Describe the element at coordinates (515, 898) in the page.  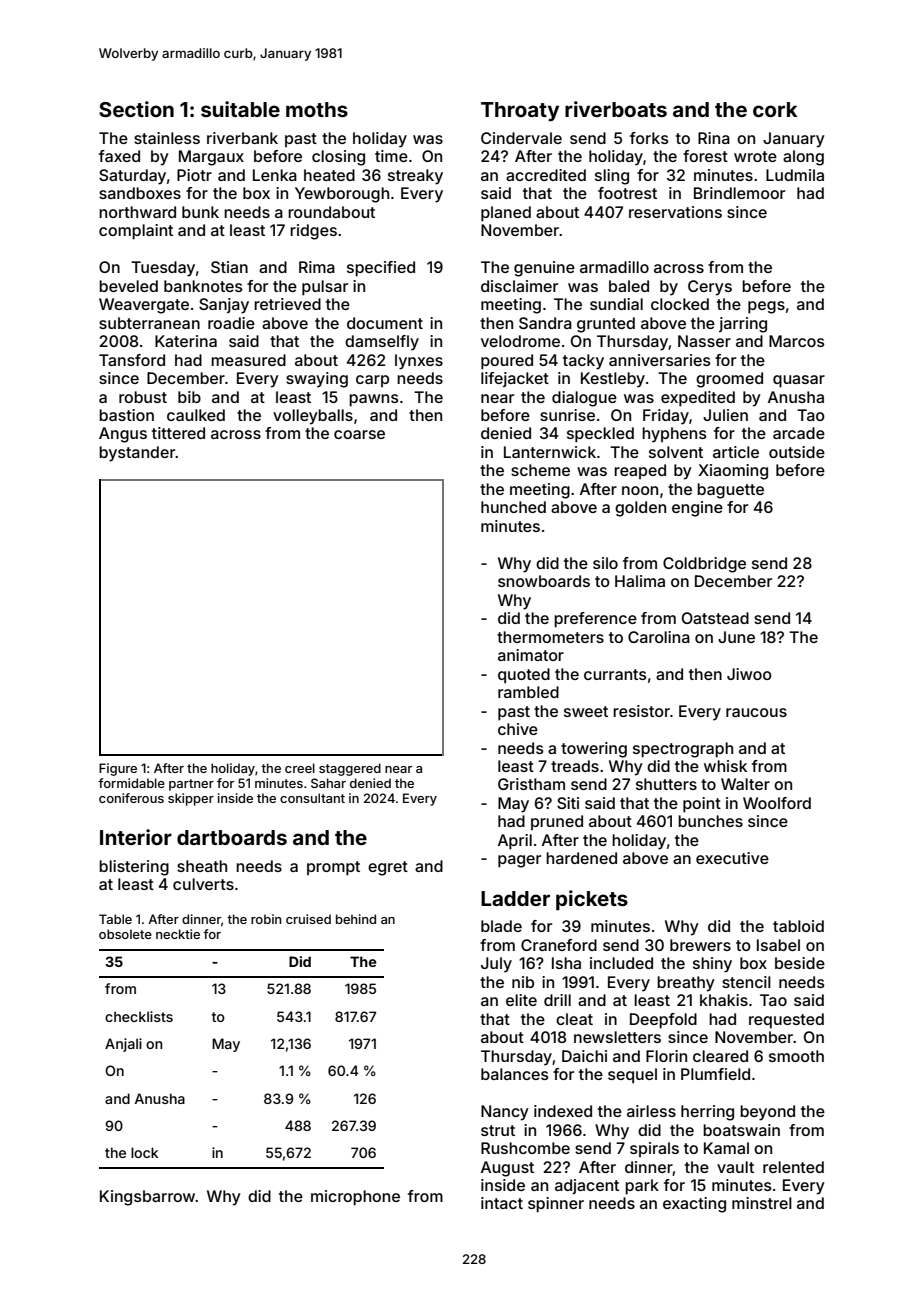
I see `Ladder` at that location.
